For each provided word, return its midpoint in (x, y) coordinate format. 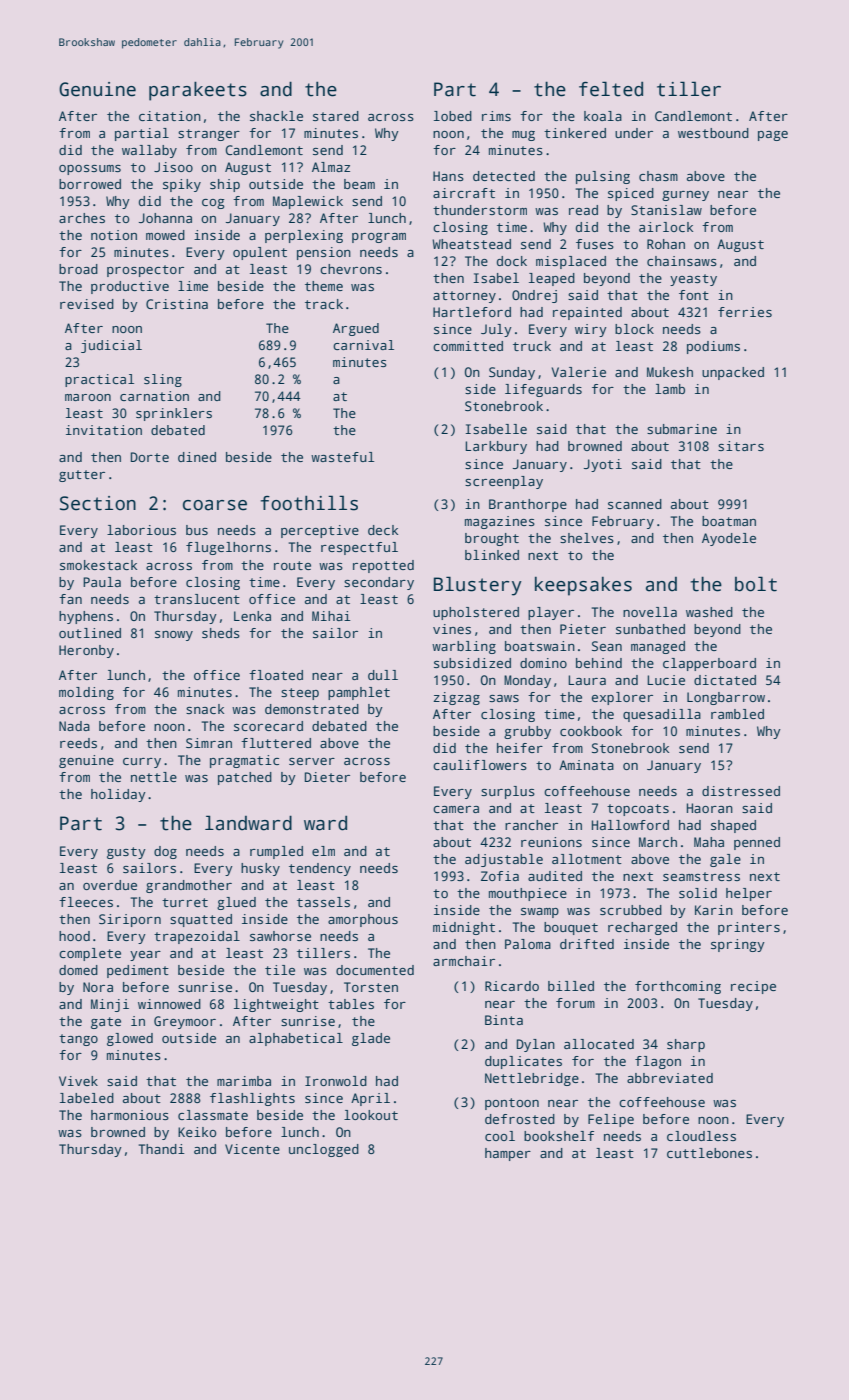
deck (383, 530)
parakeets (198, 91)
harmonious (130, 1115)
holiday (118, 795)
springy (738, 945)
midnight (464, 928)
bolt (756, 584)
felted (611, 89)
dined (197, 457)
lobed (453, 116)
